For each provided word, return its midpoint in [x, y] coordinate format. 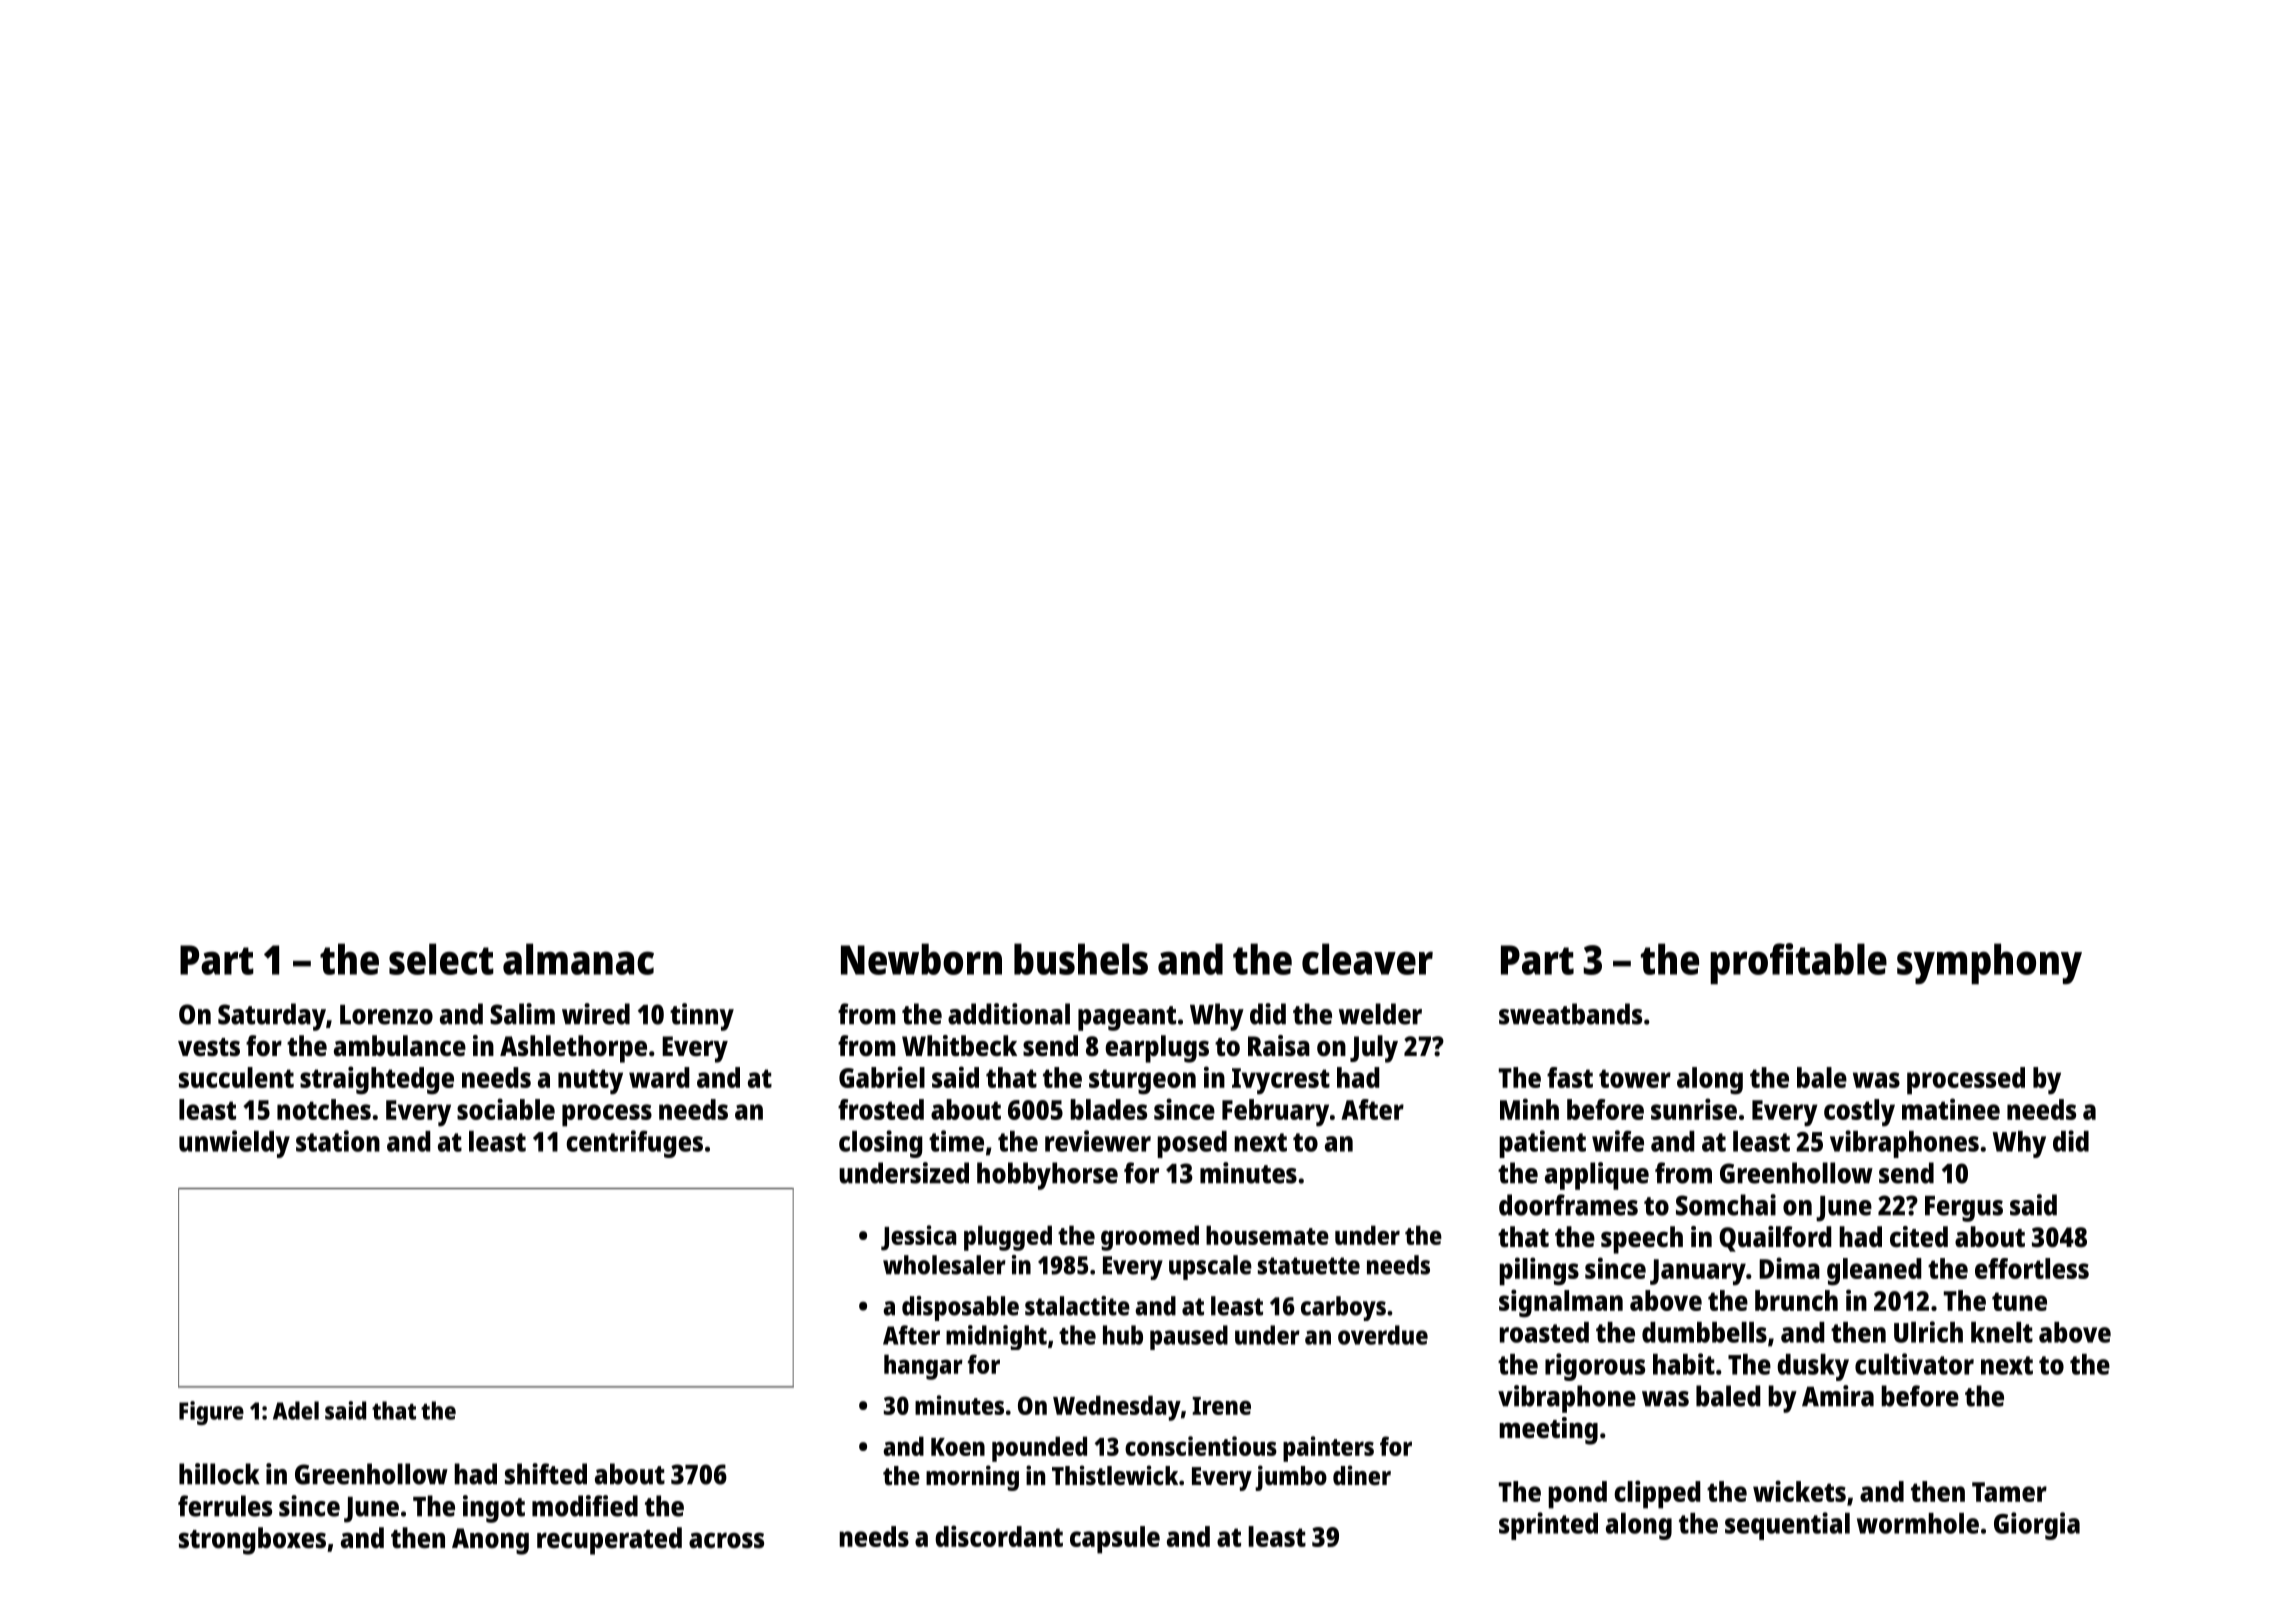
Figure [211, 1413]
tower [1635, 1078]
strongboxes [252, 1541]
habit [1684, 1364]
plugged [1008, 1238]
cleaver [1367, 959]
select [441, 959]
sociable [506, 1109]
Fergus [1964, 1209]
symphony [1989, 963]
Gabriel [882, 1077]
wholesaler [944, 1265]
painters [1328, 1449]
